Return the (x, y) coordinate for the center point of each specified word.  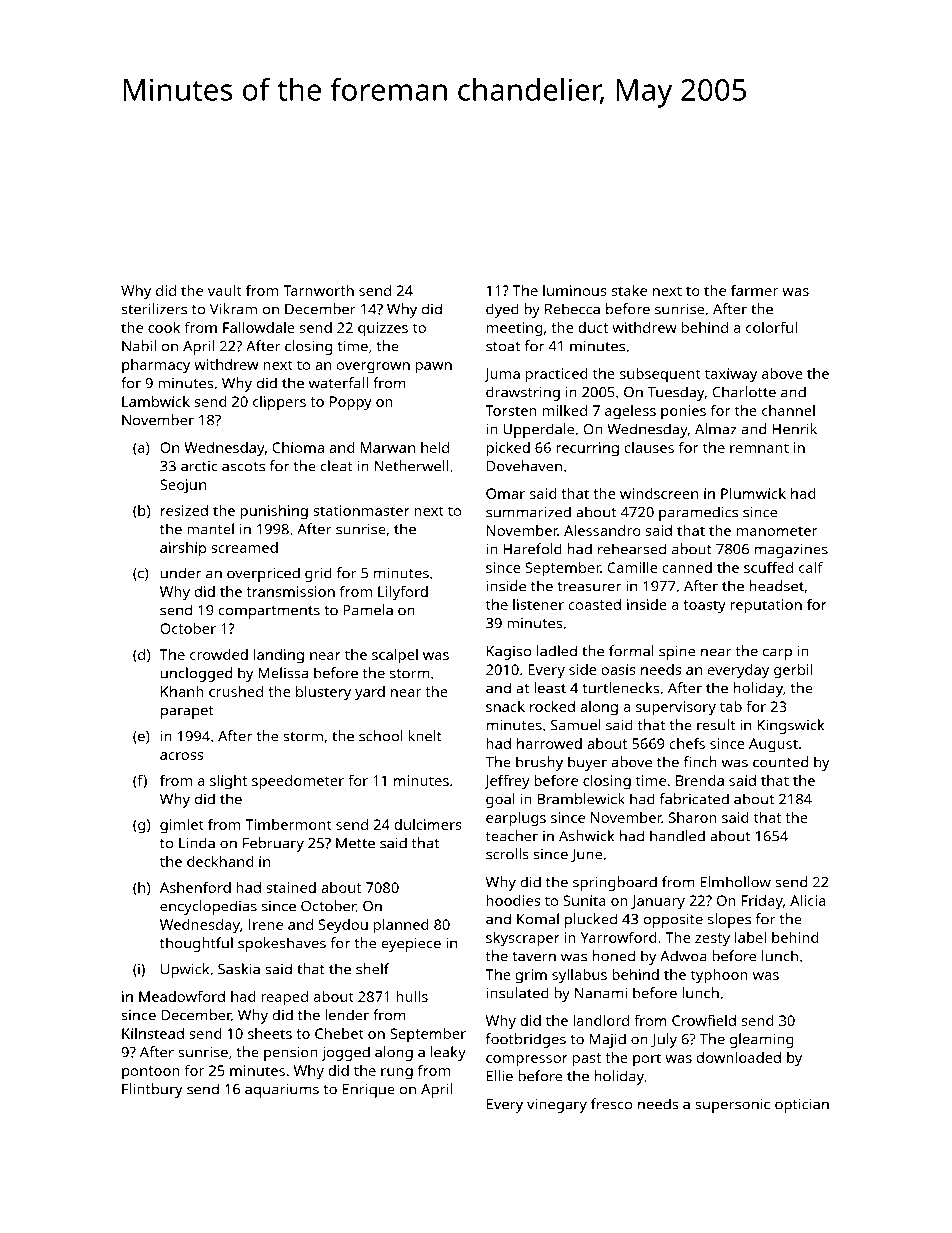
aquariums (282, 1090)
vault (225, 290)
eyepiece (411, 944)
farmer (754, 290)
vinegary (557, 1105)
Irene (266, 924)
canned (687, 567)
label (750, 937)
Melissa (283, 673)
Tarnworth (318, 290)
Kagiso (509, 653)
